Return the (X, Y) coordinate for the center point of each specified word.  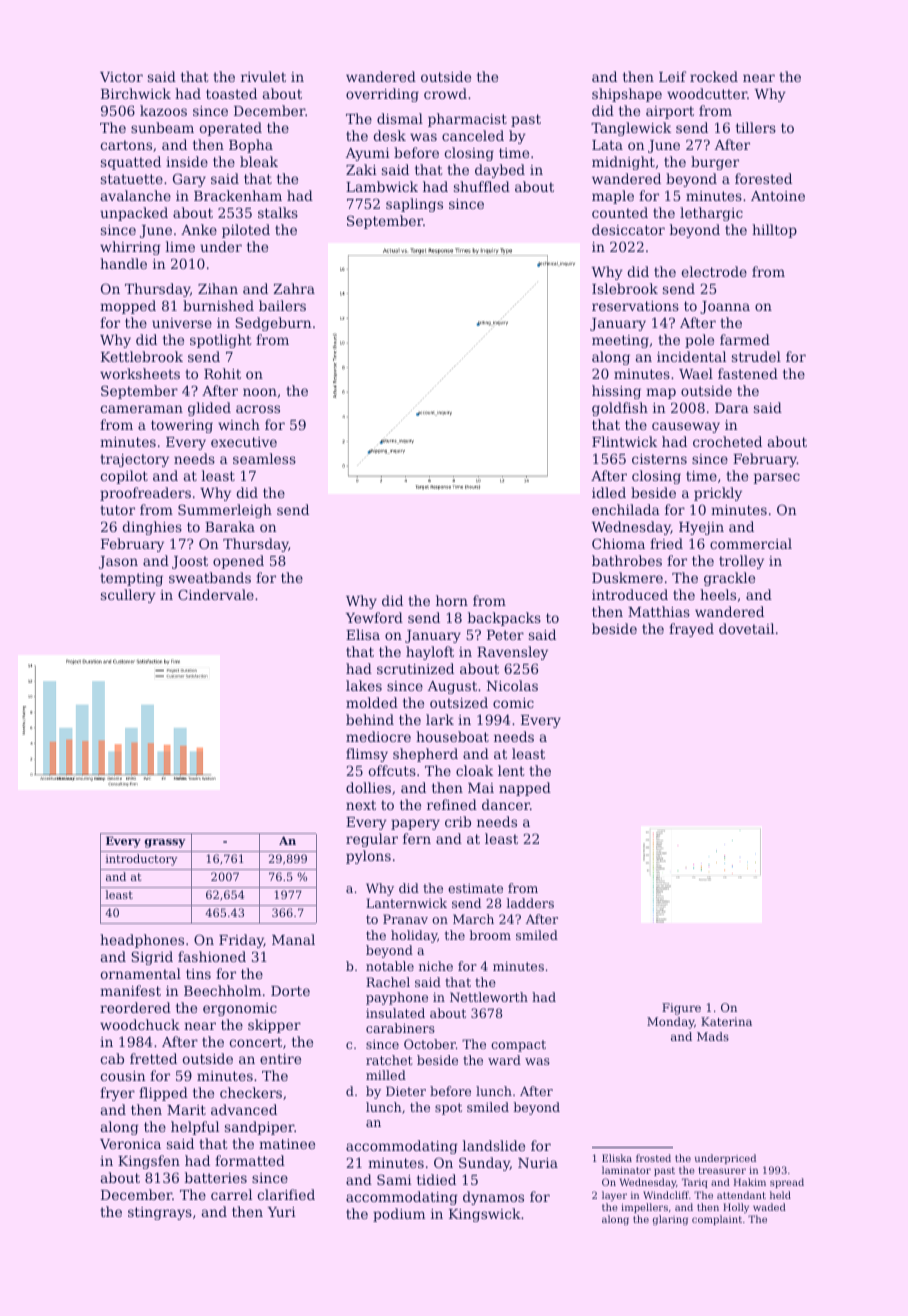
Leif (672, 76)
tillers (756, 127)
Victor (121, 77)
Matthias (659, 611)
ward (504, 1060)
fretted (153, 1058)
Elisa (363, 634)
